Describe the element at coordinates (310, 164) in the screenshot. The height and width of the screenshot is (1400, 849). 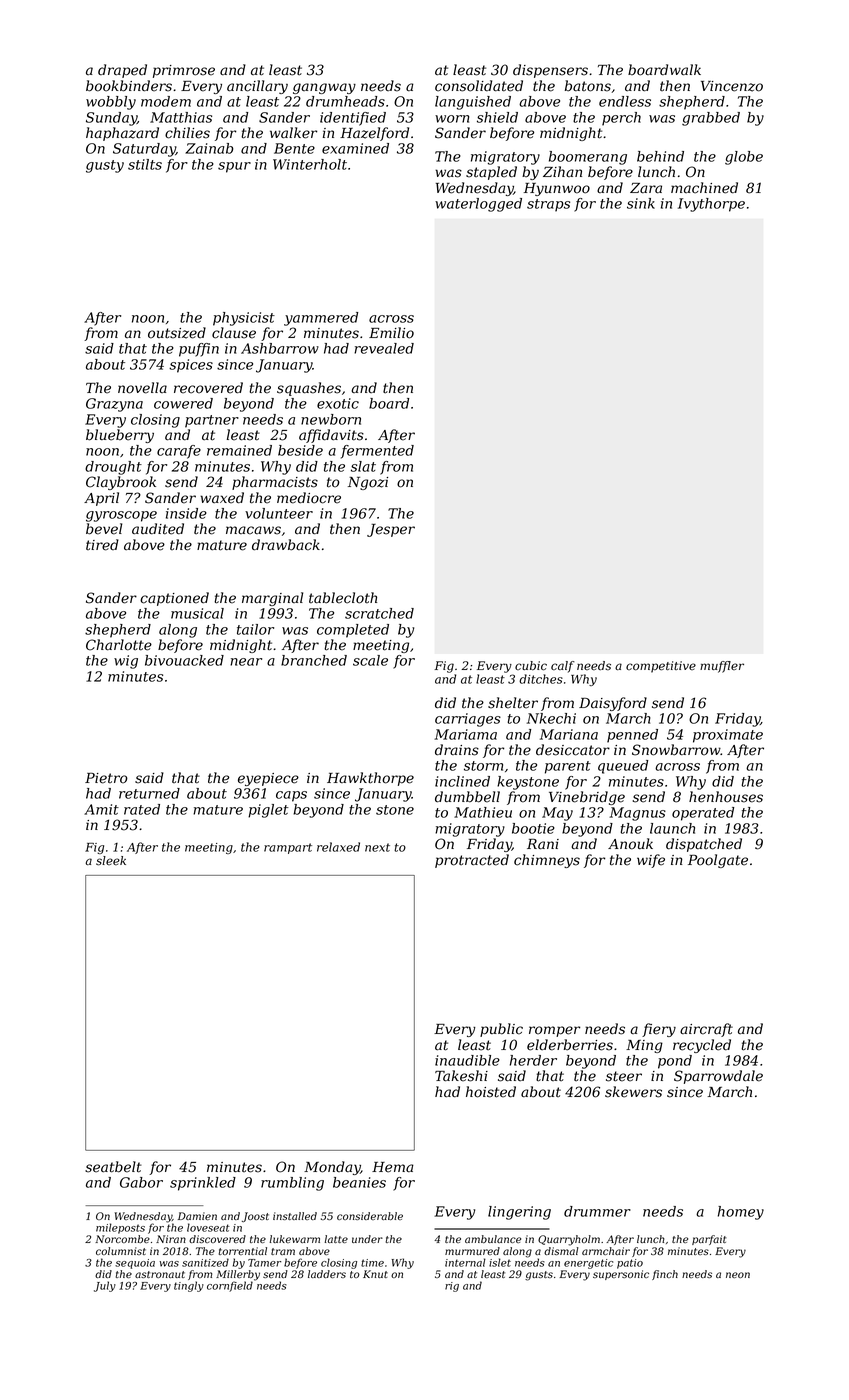
I see `Winterholt` at that location.
